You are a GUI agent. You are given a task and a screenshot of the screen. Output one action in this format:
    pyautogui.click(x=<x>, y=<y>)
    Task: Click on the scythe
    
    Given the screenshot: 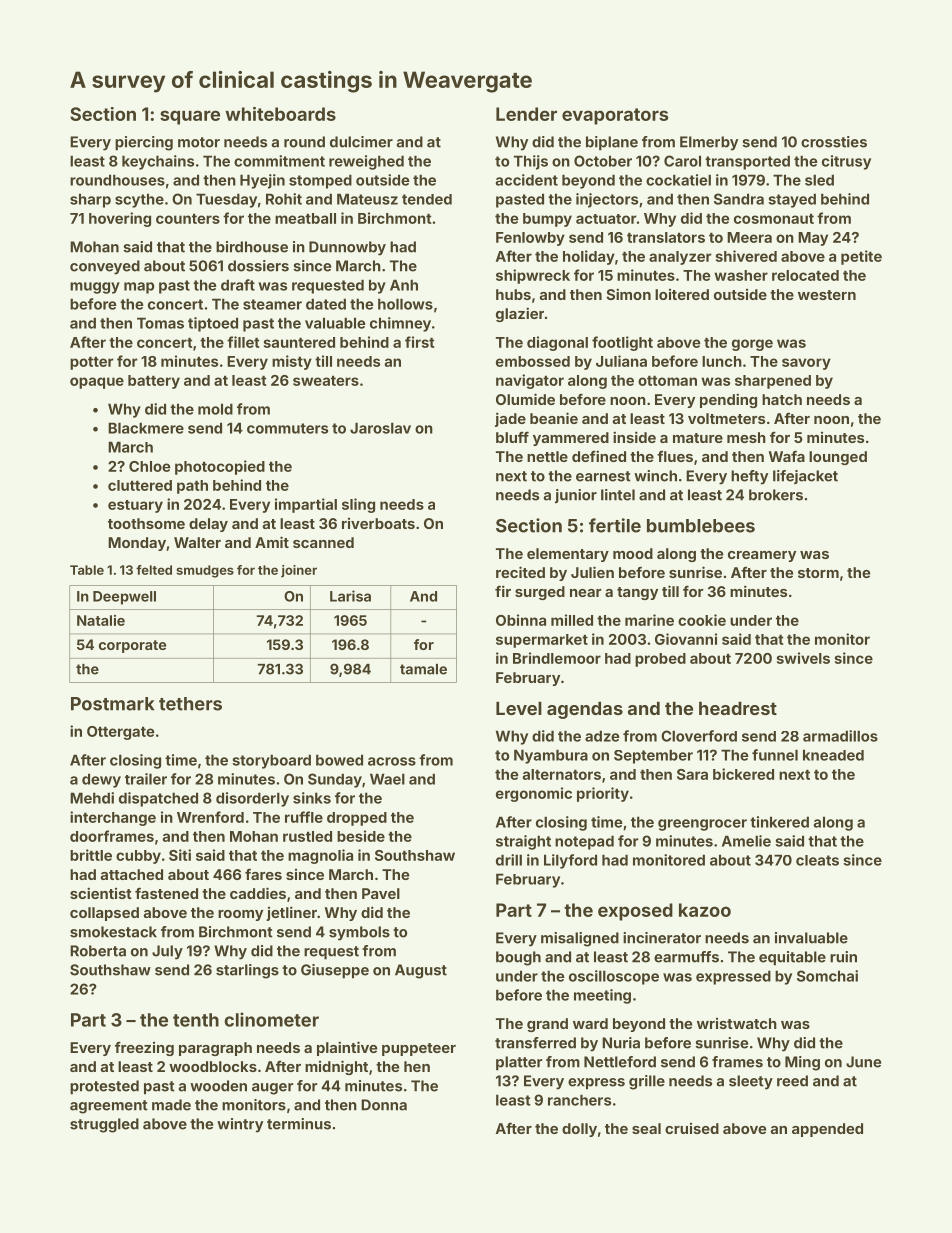 What is the action you would take?
    pyautogui.click(x=139, y=200)
